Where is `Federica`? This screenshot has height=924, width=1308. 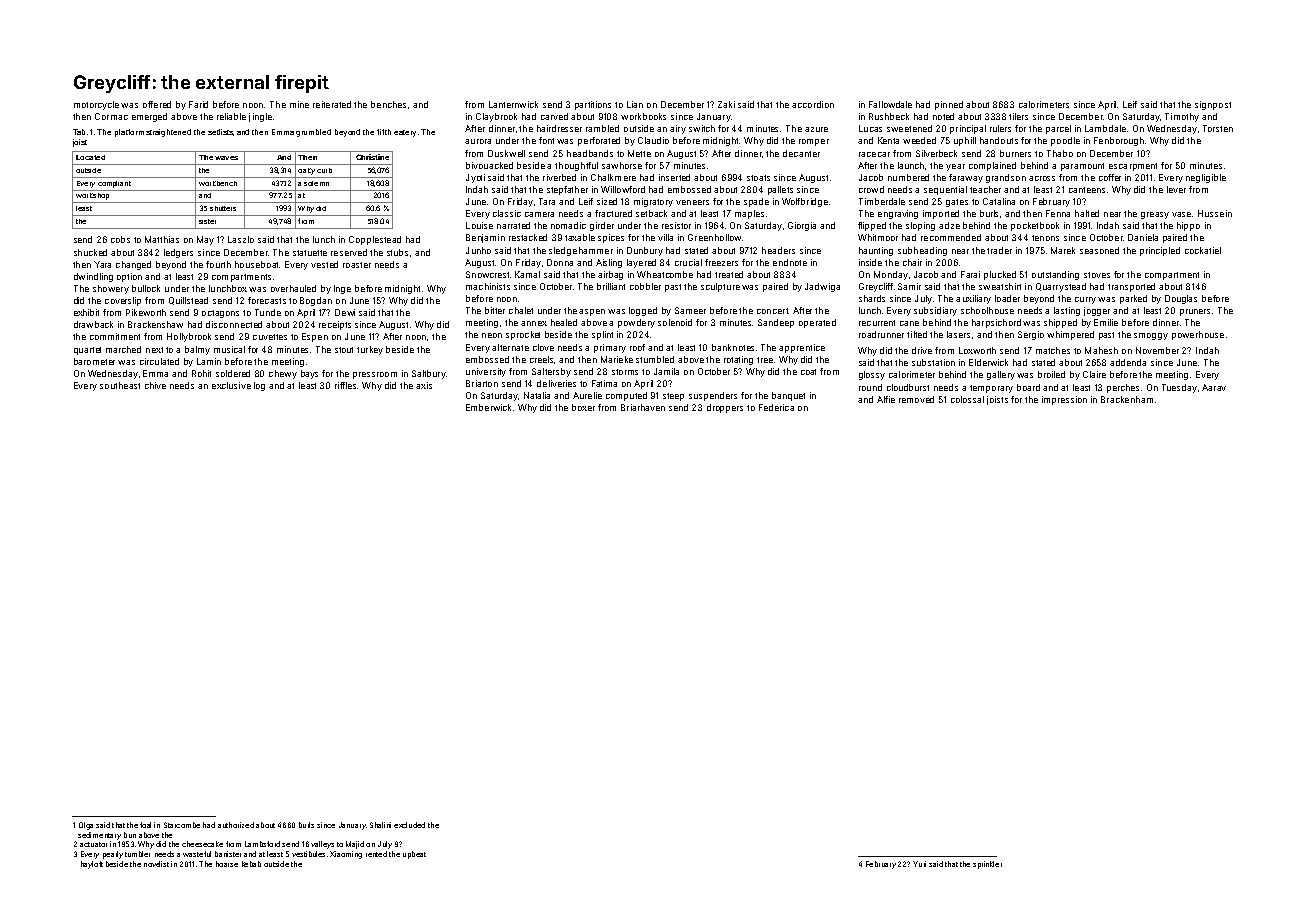
Federica is located at coordinates (776, 407).
